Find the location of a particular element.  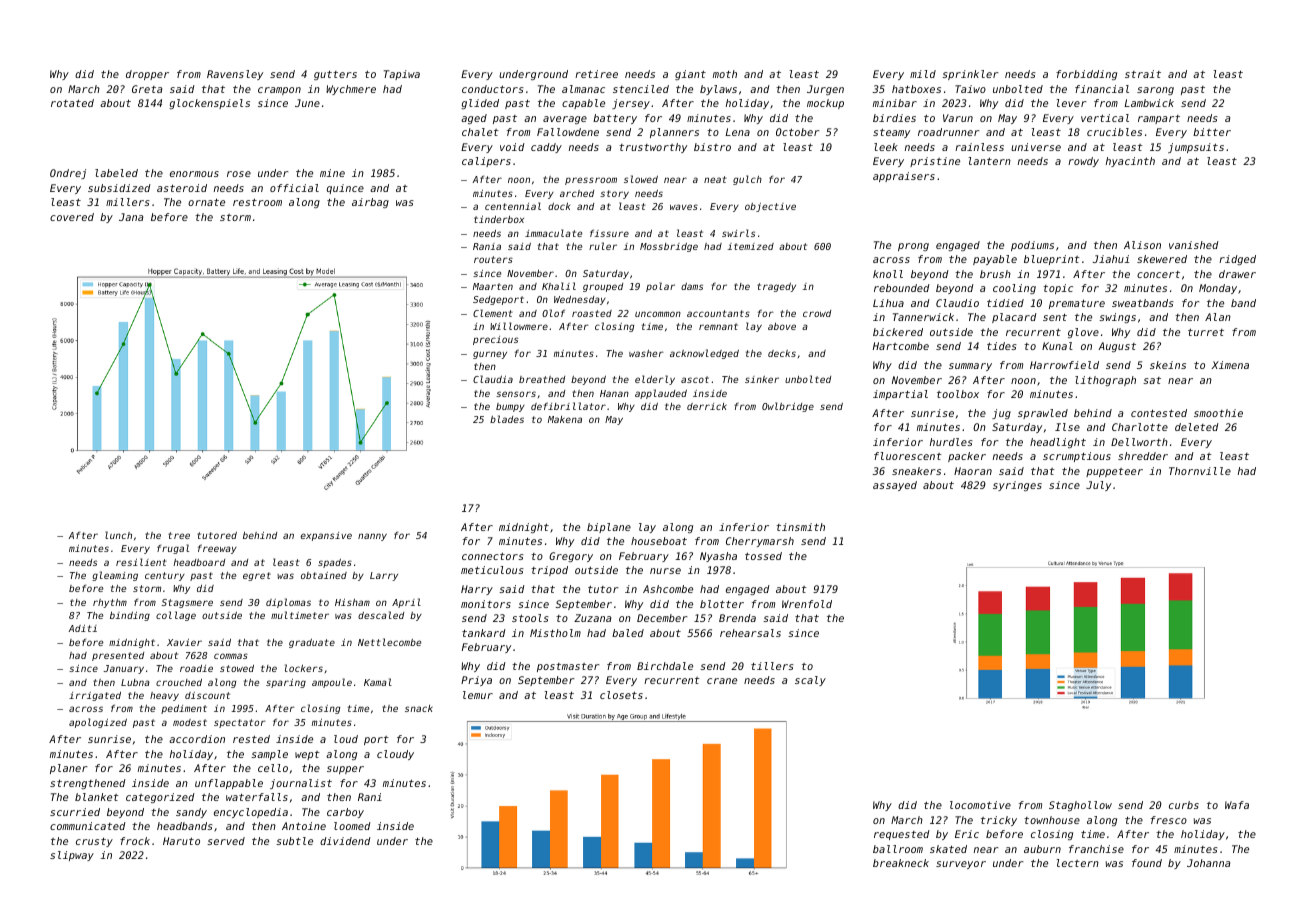

Claudia is located at coordinates (493, 379).
